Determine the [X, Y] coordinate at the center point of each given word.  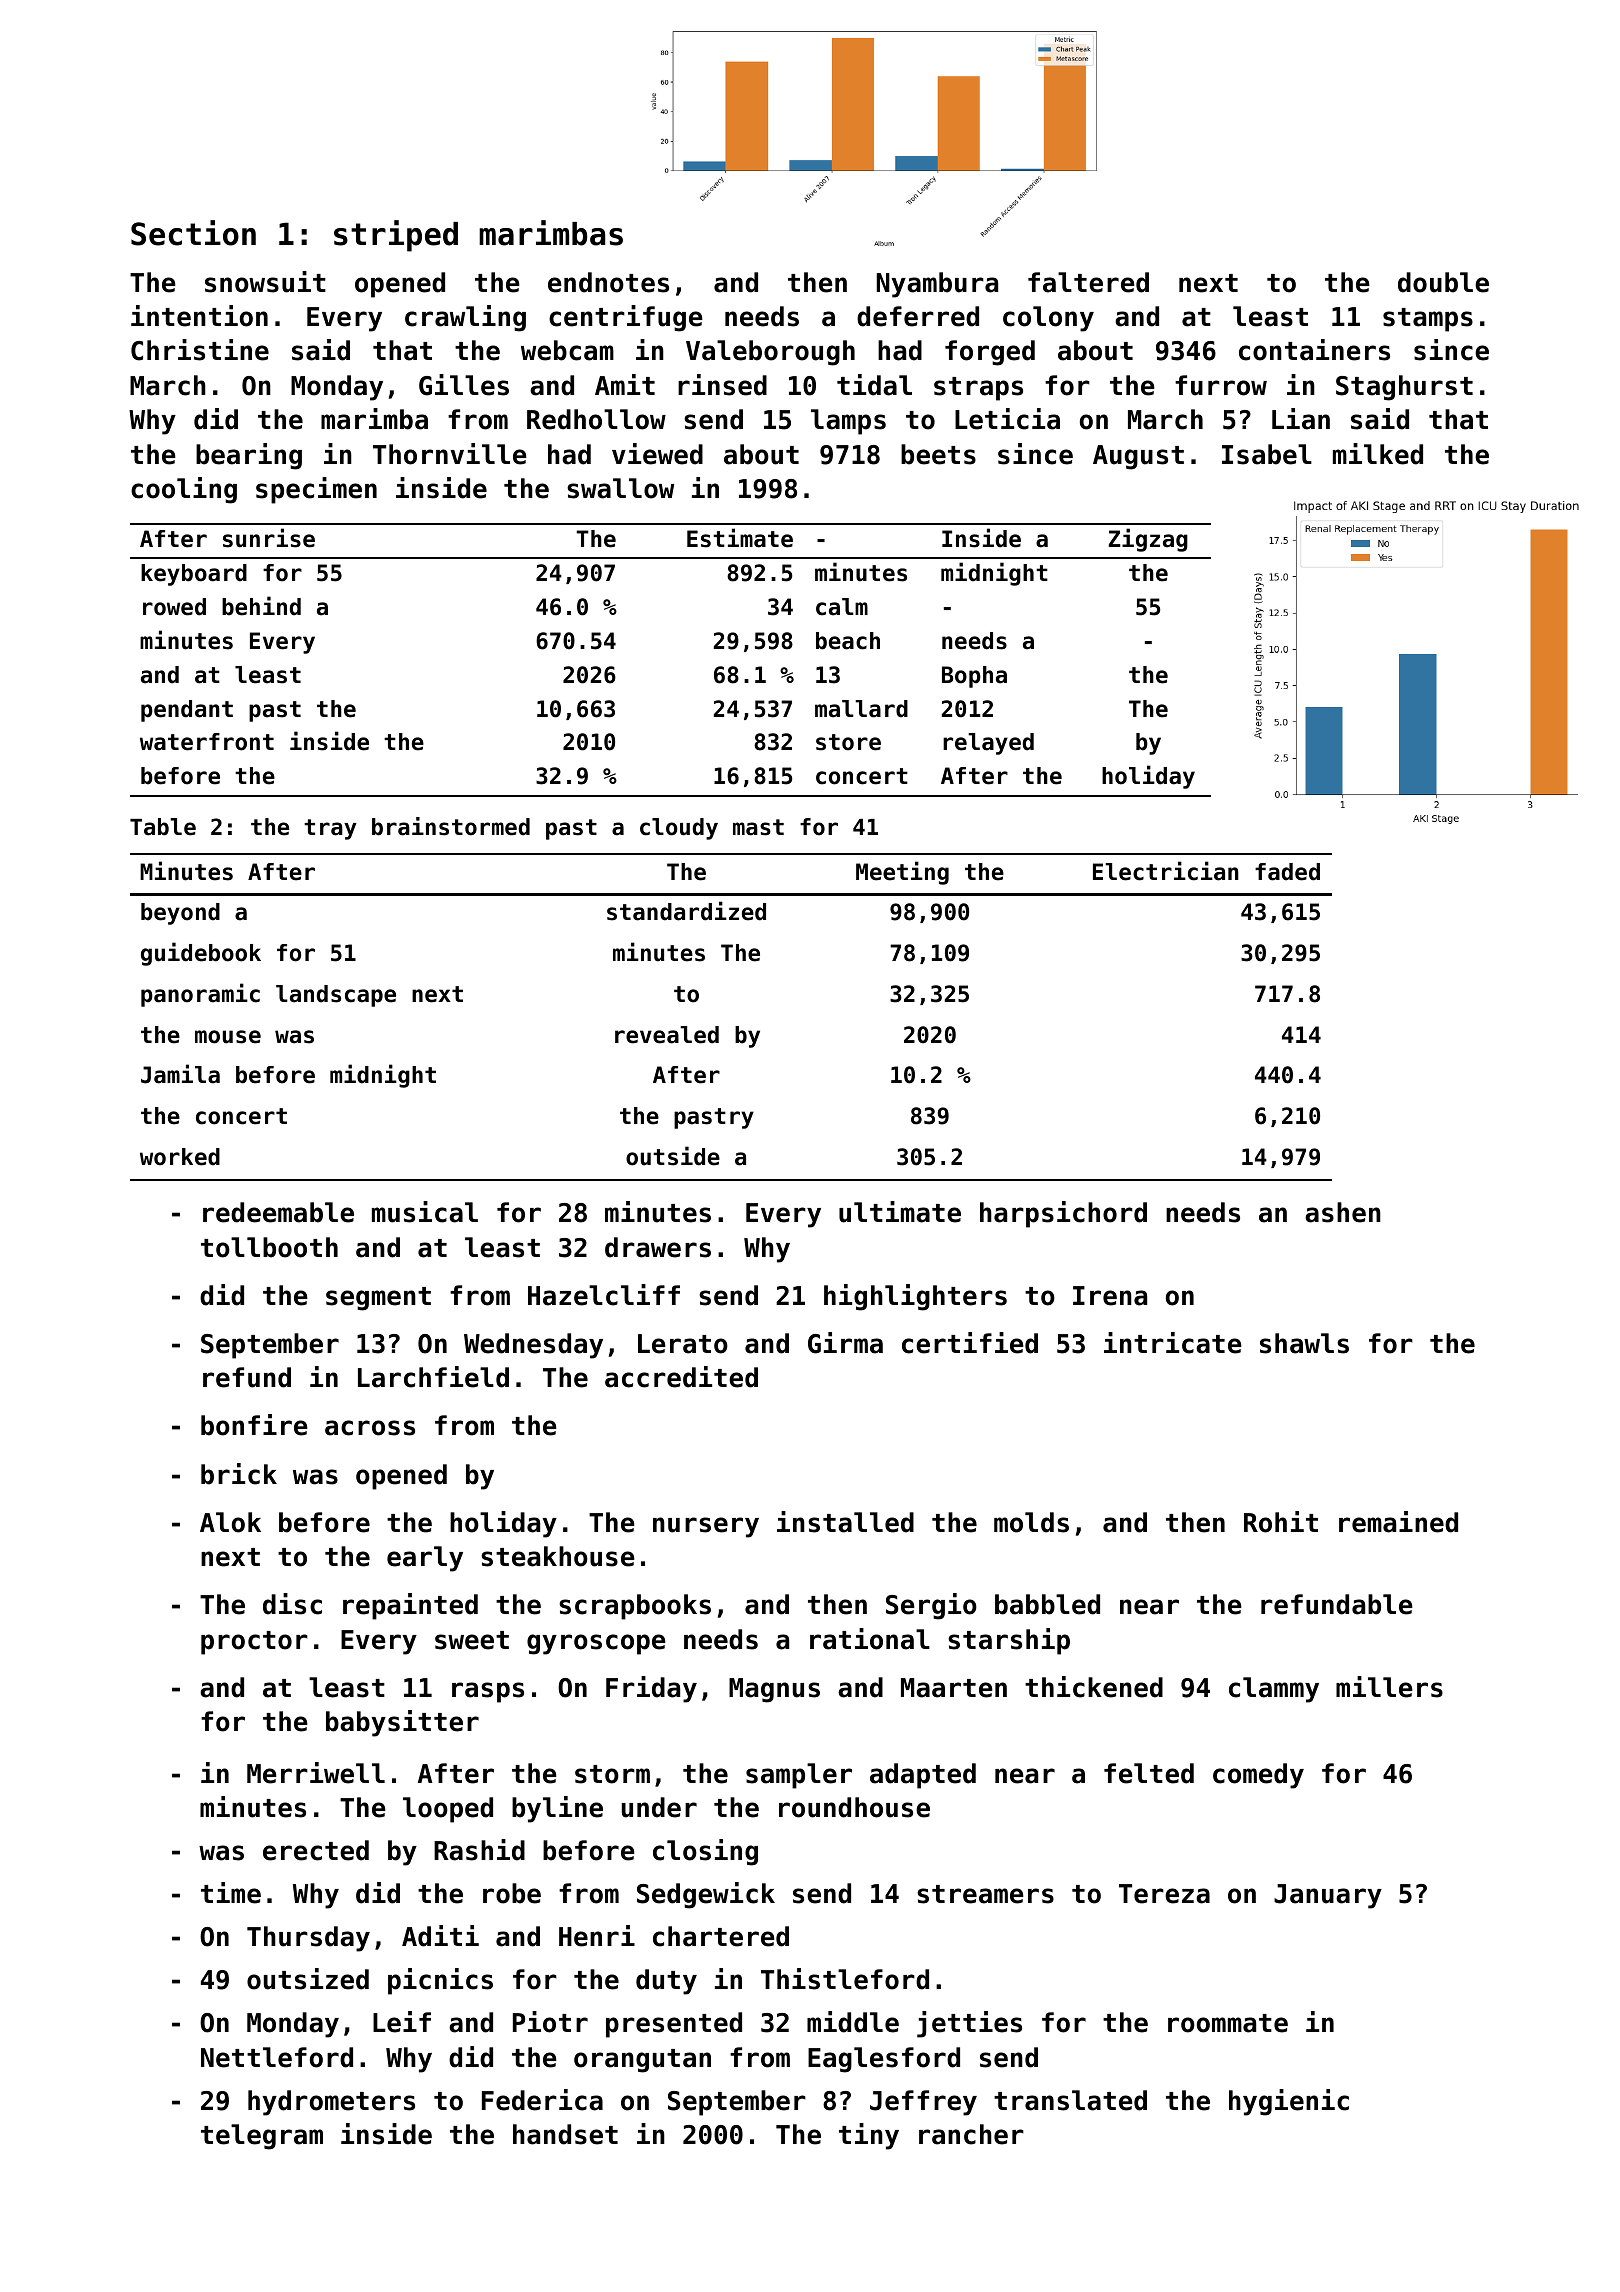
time [231, 1893]
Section [193, 233]
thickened [1094, 1687]
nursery [706, 1527]
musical [425, 1212]
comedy [1258, 1776]
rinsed [722, 385]
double [1443, 282]
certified [970, 1343]
